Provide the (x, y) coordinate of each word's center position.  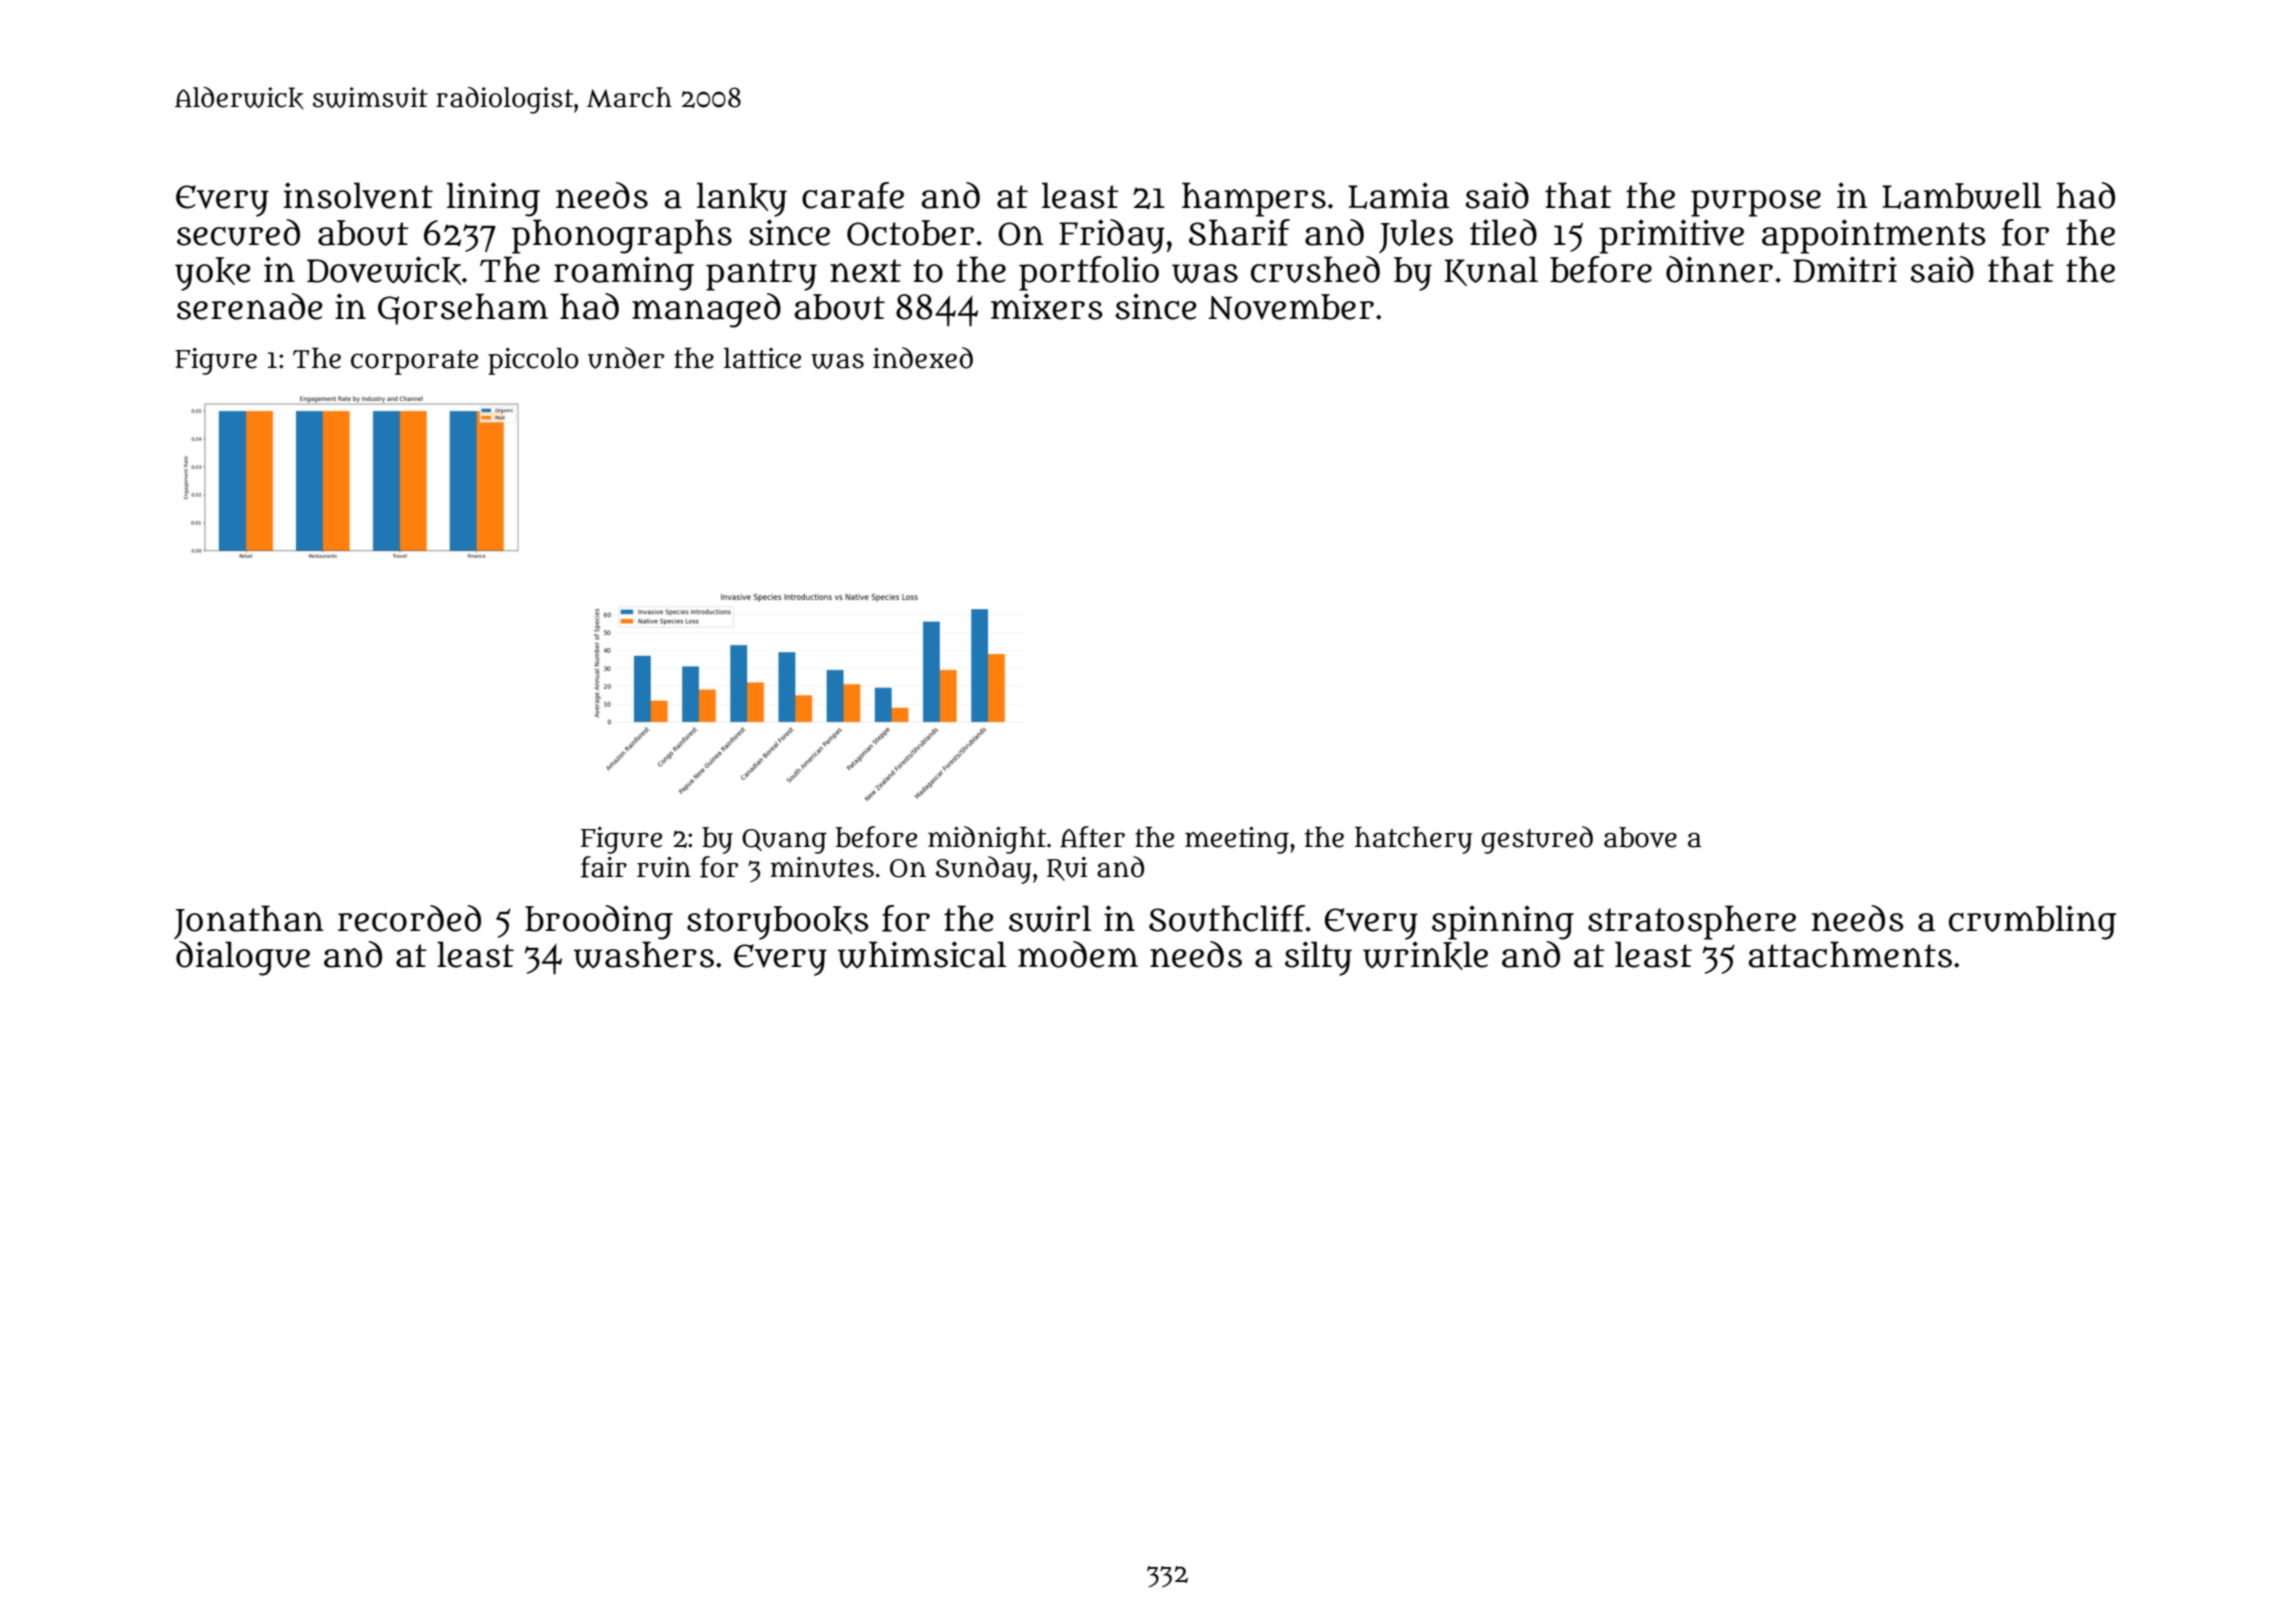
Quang (784, 841)
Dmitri (1845, 269)
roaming (624, 273)
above (1640, 837)
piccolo (533, 361)
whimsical (922, 954)
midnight (987, 840)
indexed (923, 358)
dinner (1719, 269)
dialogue (243, 958)
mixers (1047, 306)
